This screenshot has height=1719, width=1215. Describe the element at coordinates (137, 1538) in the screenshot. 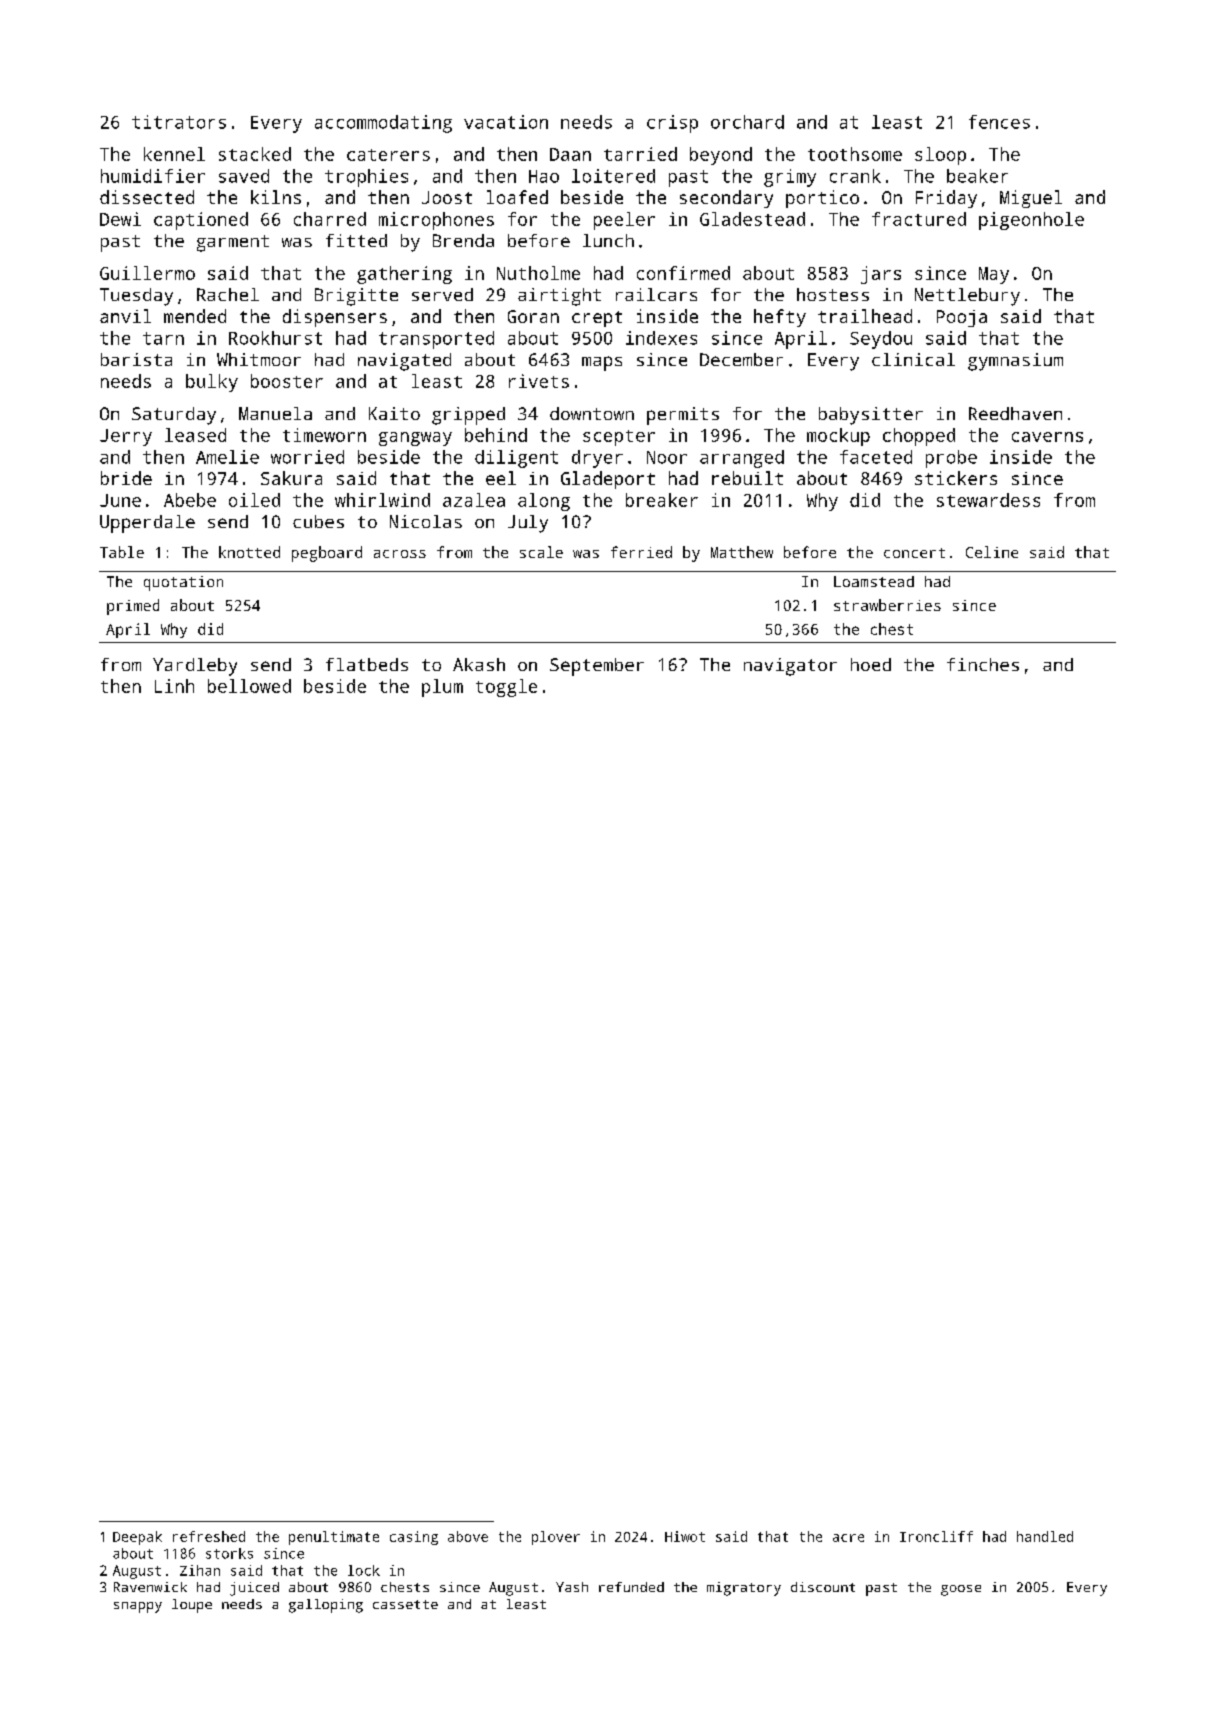

I see `Deepak` at that location.
